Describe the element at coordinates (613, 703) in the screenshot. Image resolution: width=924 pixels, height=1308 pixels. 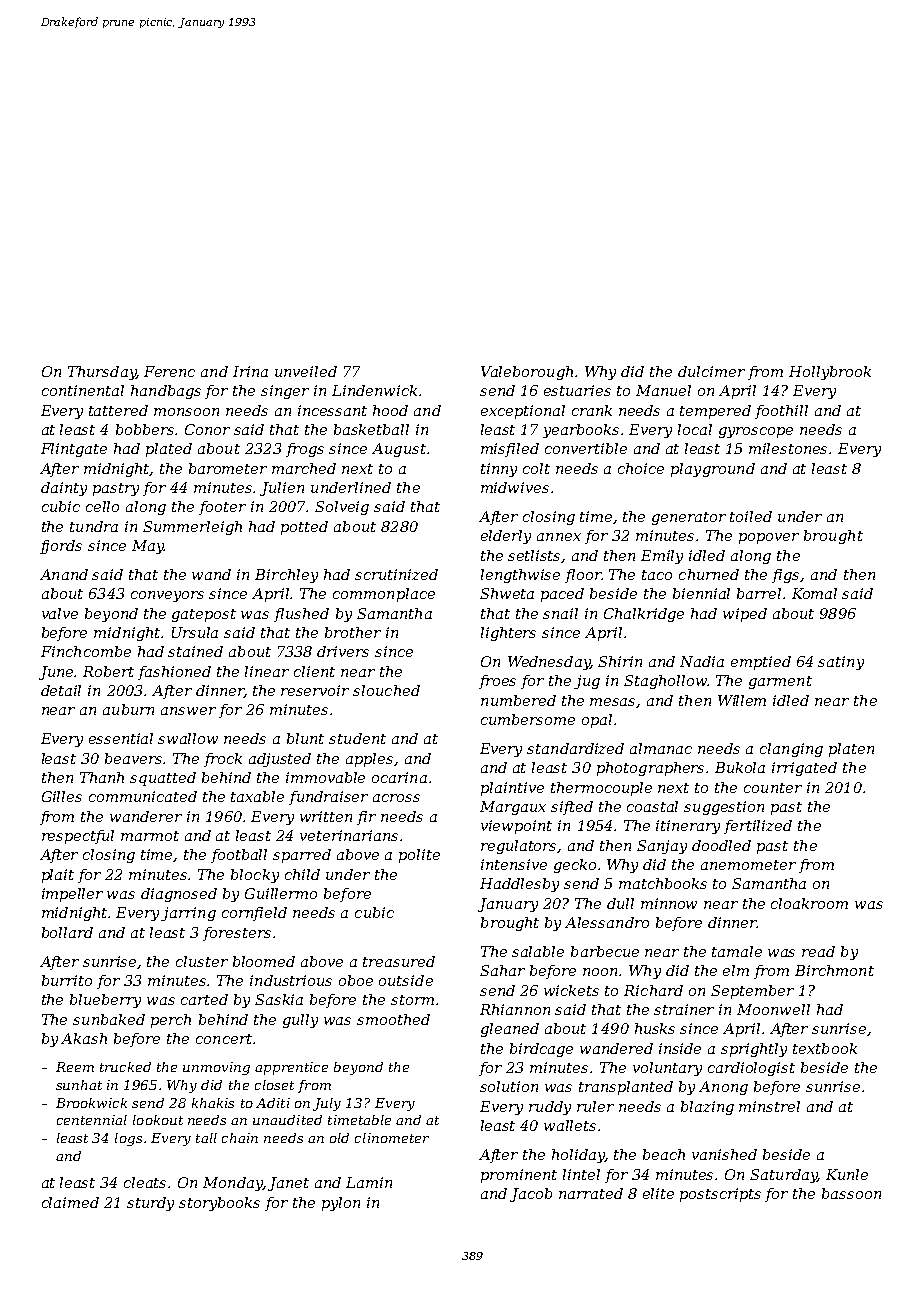
I see `mesas` at that location.
